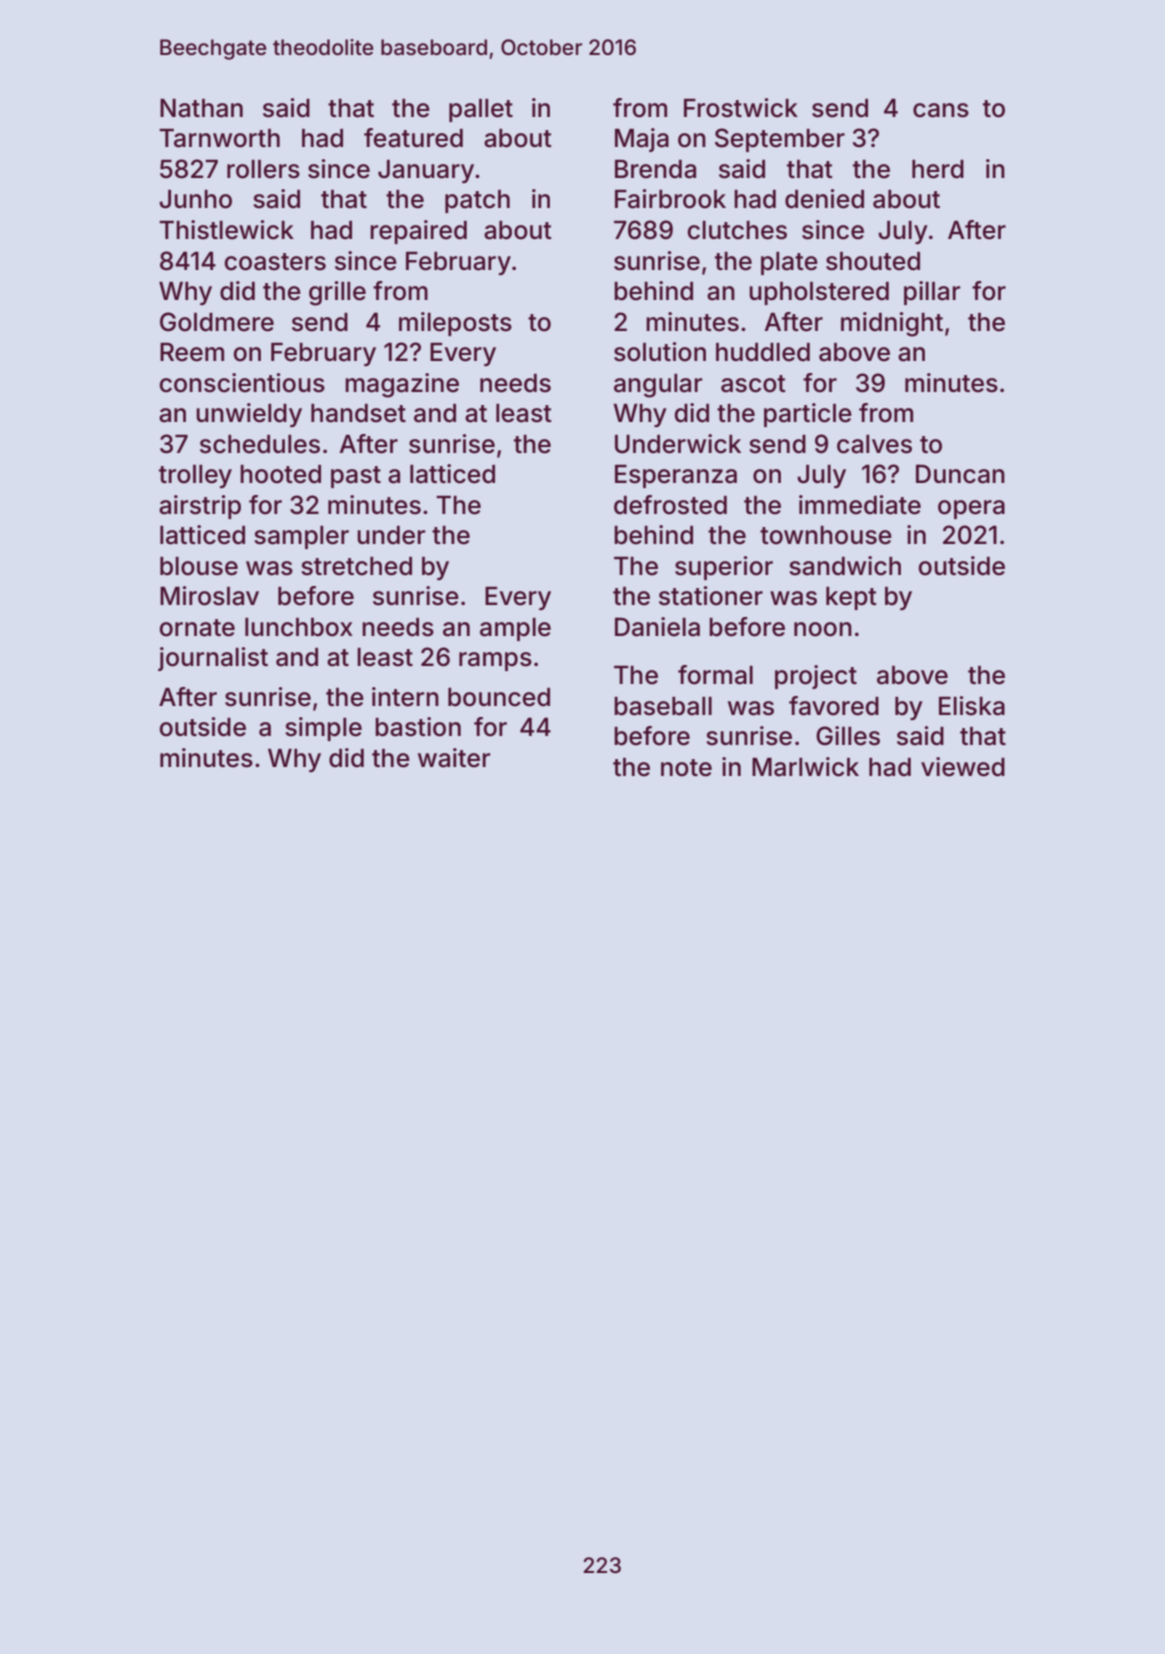 Image resolution: width=1165 pixels, height=1654 pixels. What do you see at coordinates (455, 324) in the image?
I see `mileposts` at bounding box center [455, 324].
